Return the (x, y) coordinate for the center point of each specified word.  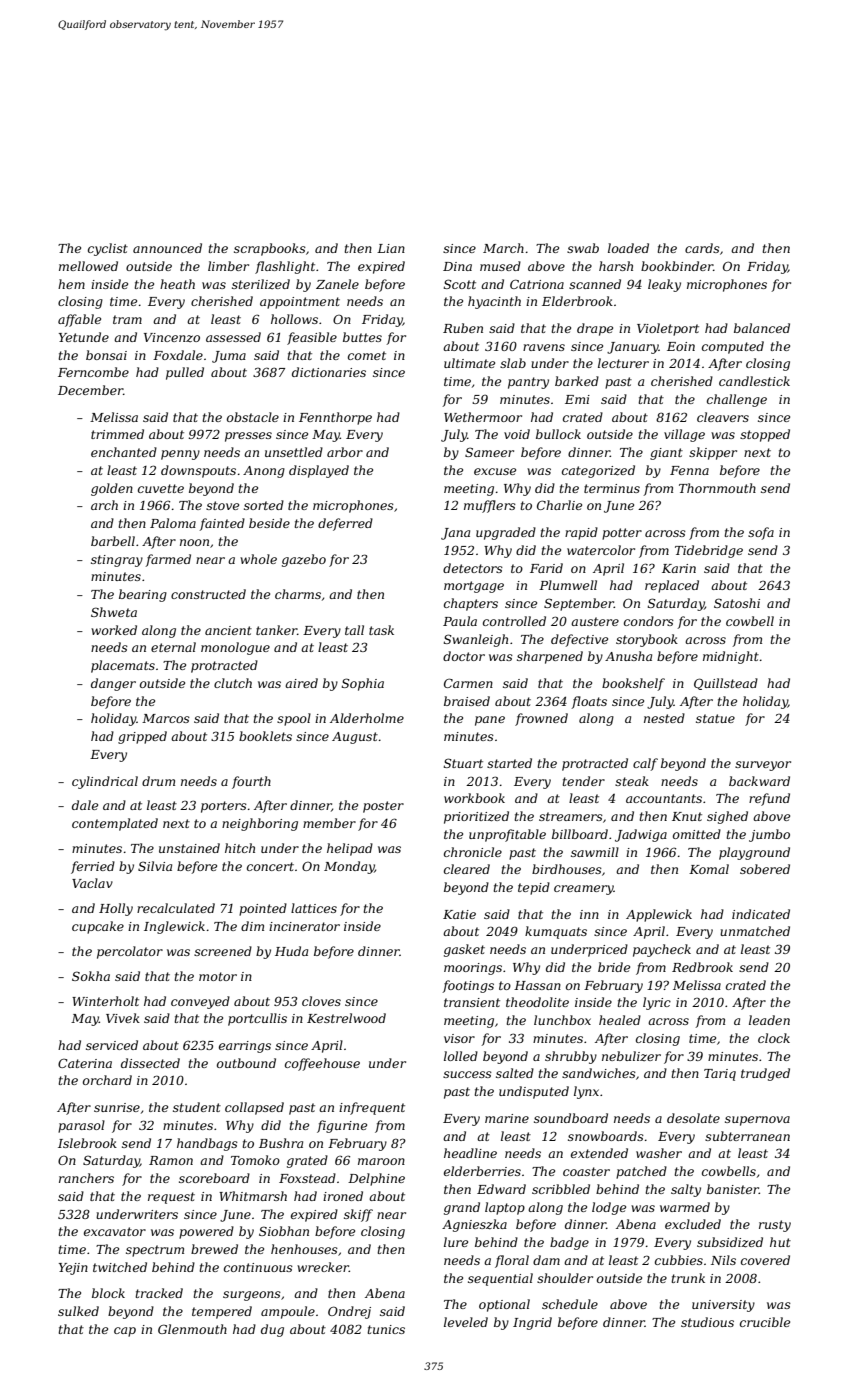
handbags (207, 1144)
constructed (208, 594)
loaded (628, 248)
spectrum (155, 1251)
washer (659, 1153)
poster (383, 807)
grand (462, 1208)
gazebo (304, 560)
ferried (93, 867)
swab (583, 248)
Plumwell (568, 585)
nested (664, 718)
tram (127, 319)
